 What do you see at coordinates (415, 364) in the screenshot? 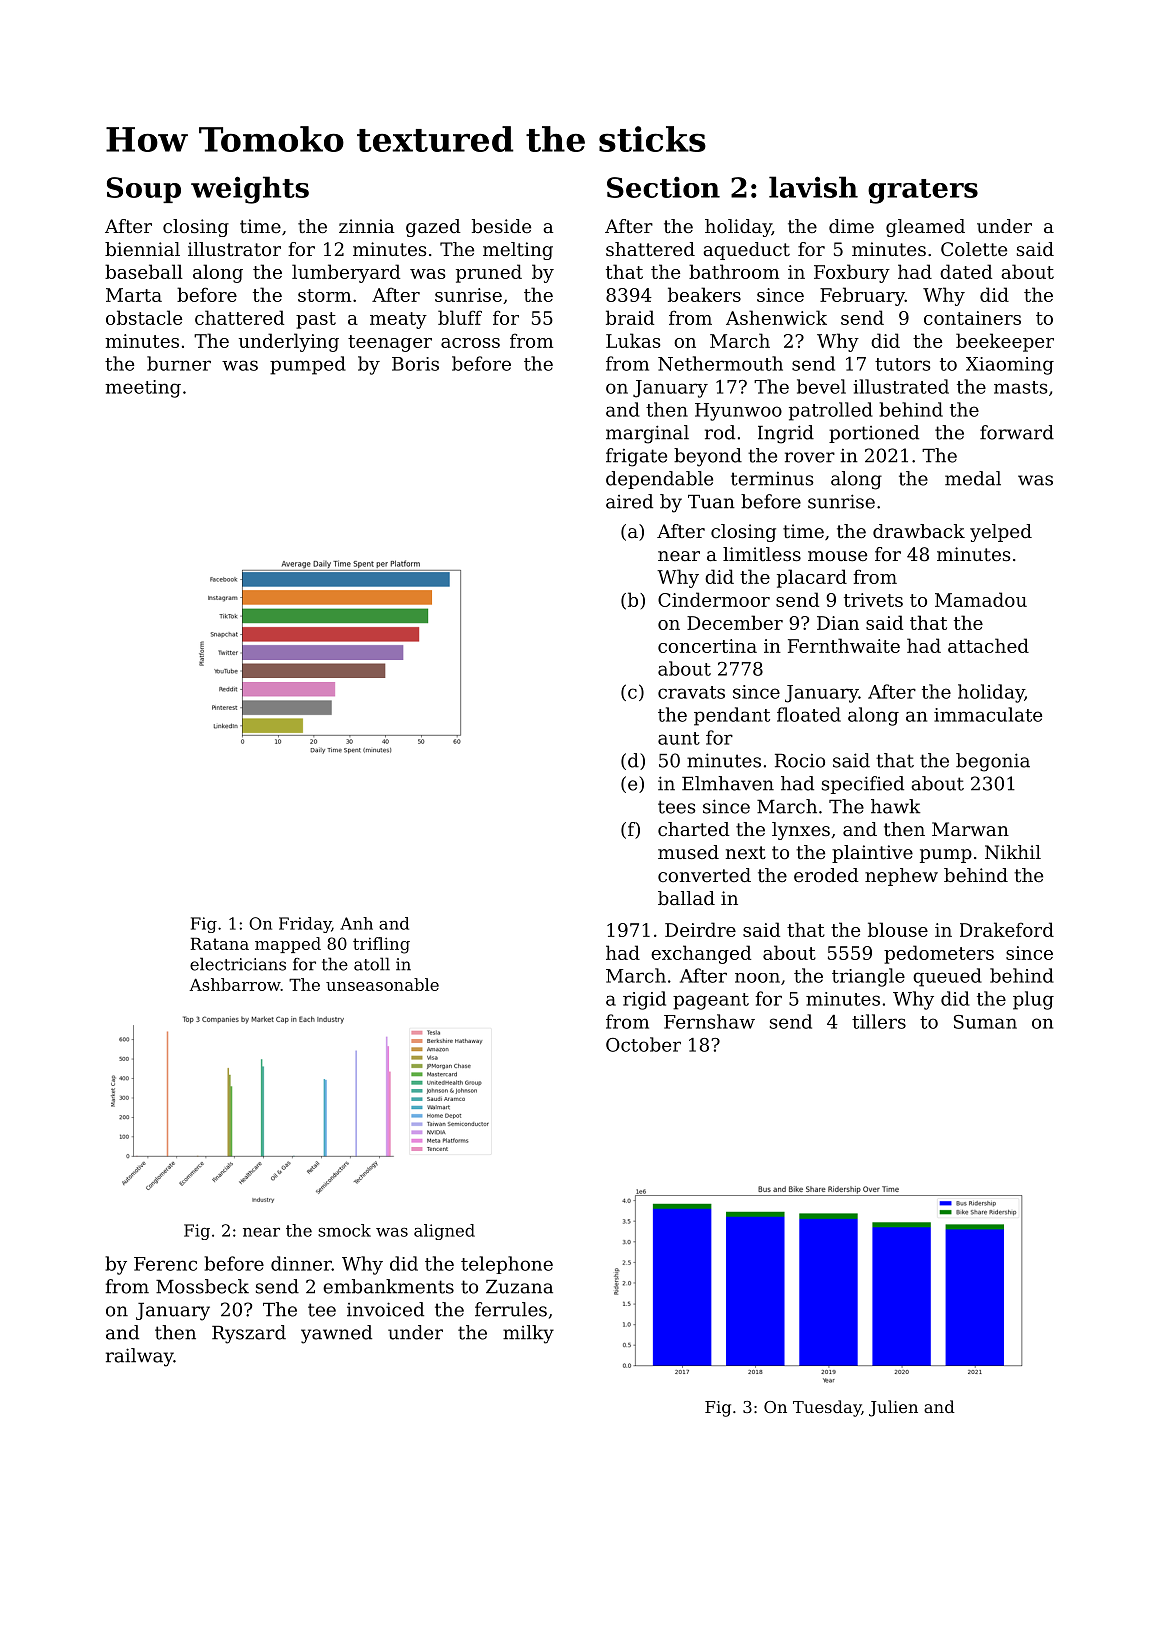
I see `Boris` at bounding box center [415, 364].
